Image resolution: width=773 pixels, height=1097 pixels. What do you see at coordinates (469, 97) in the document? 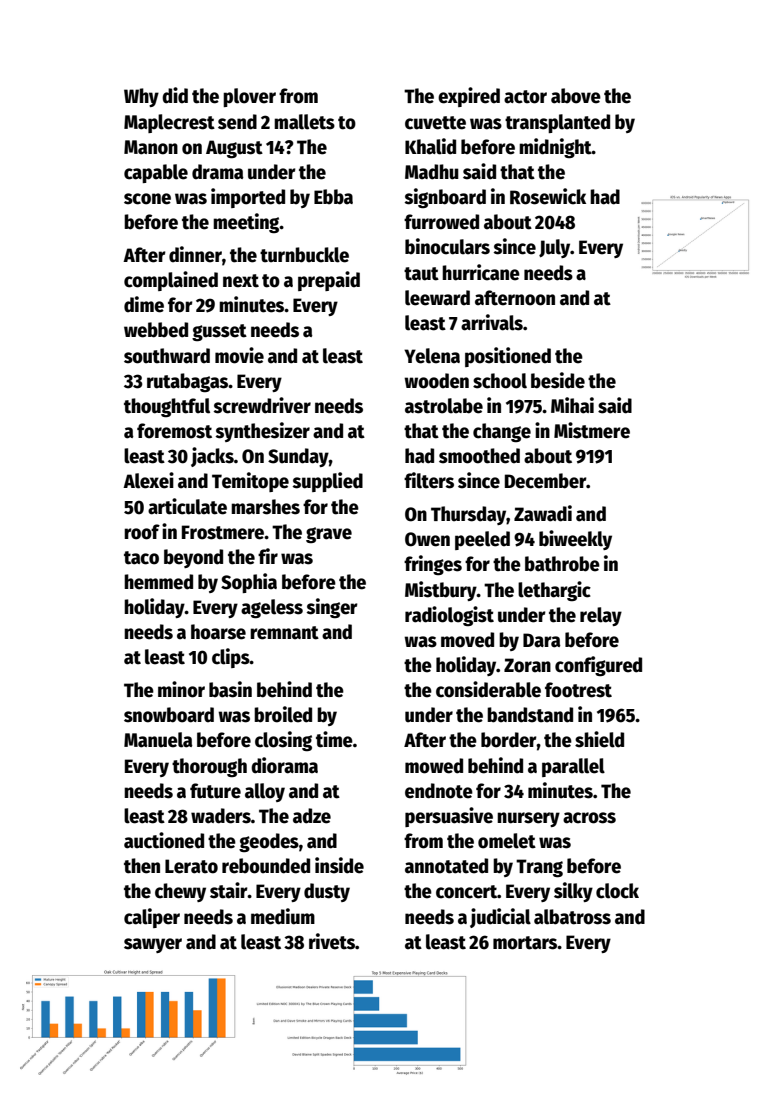
I see `expired` at bounding box center [469, 97].
